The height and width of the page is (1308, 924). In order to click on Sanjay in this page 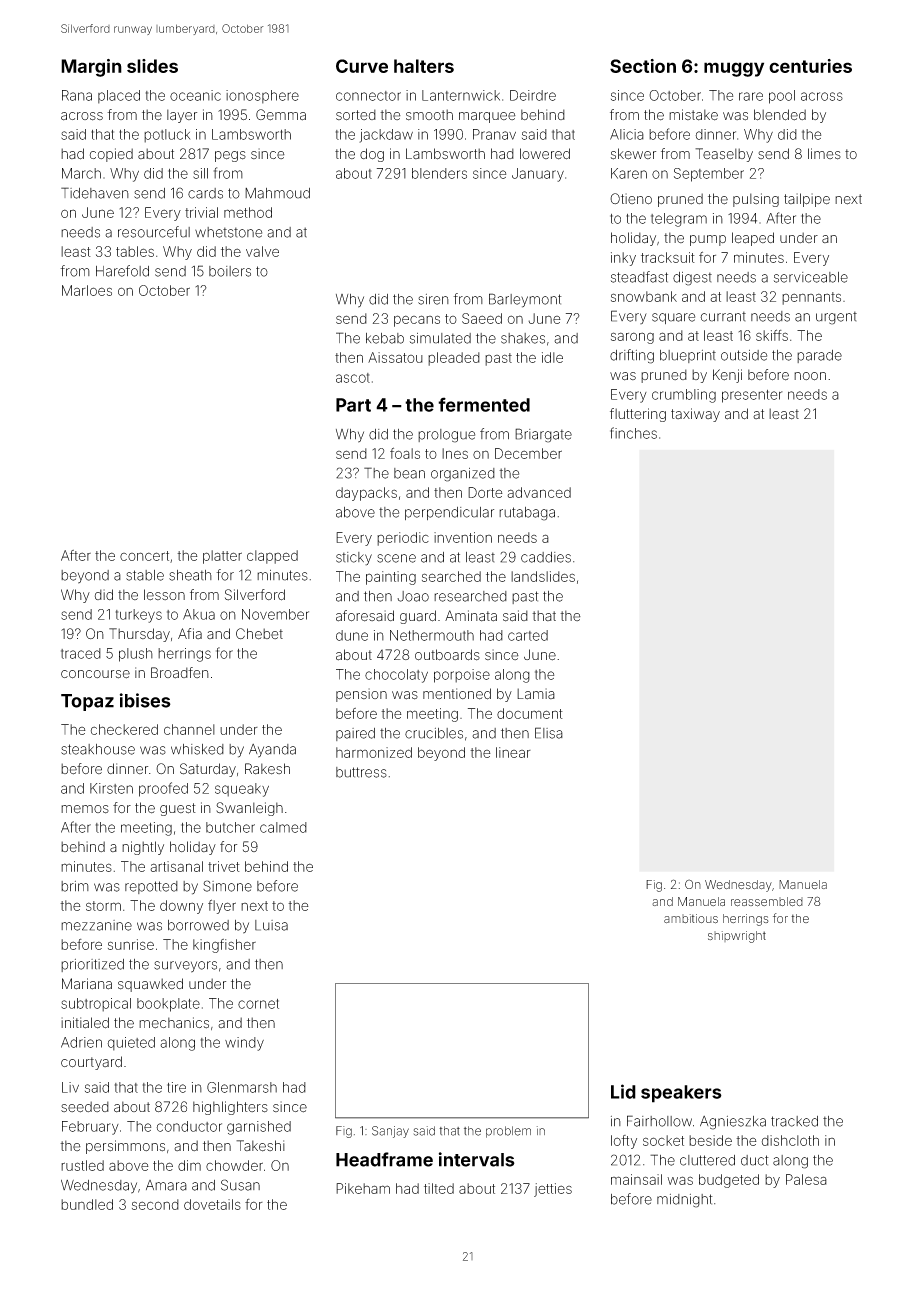, I will do `click(390, 1132)`.
